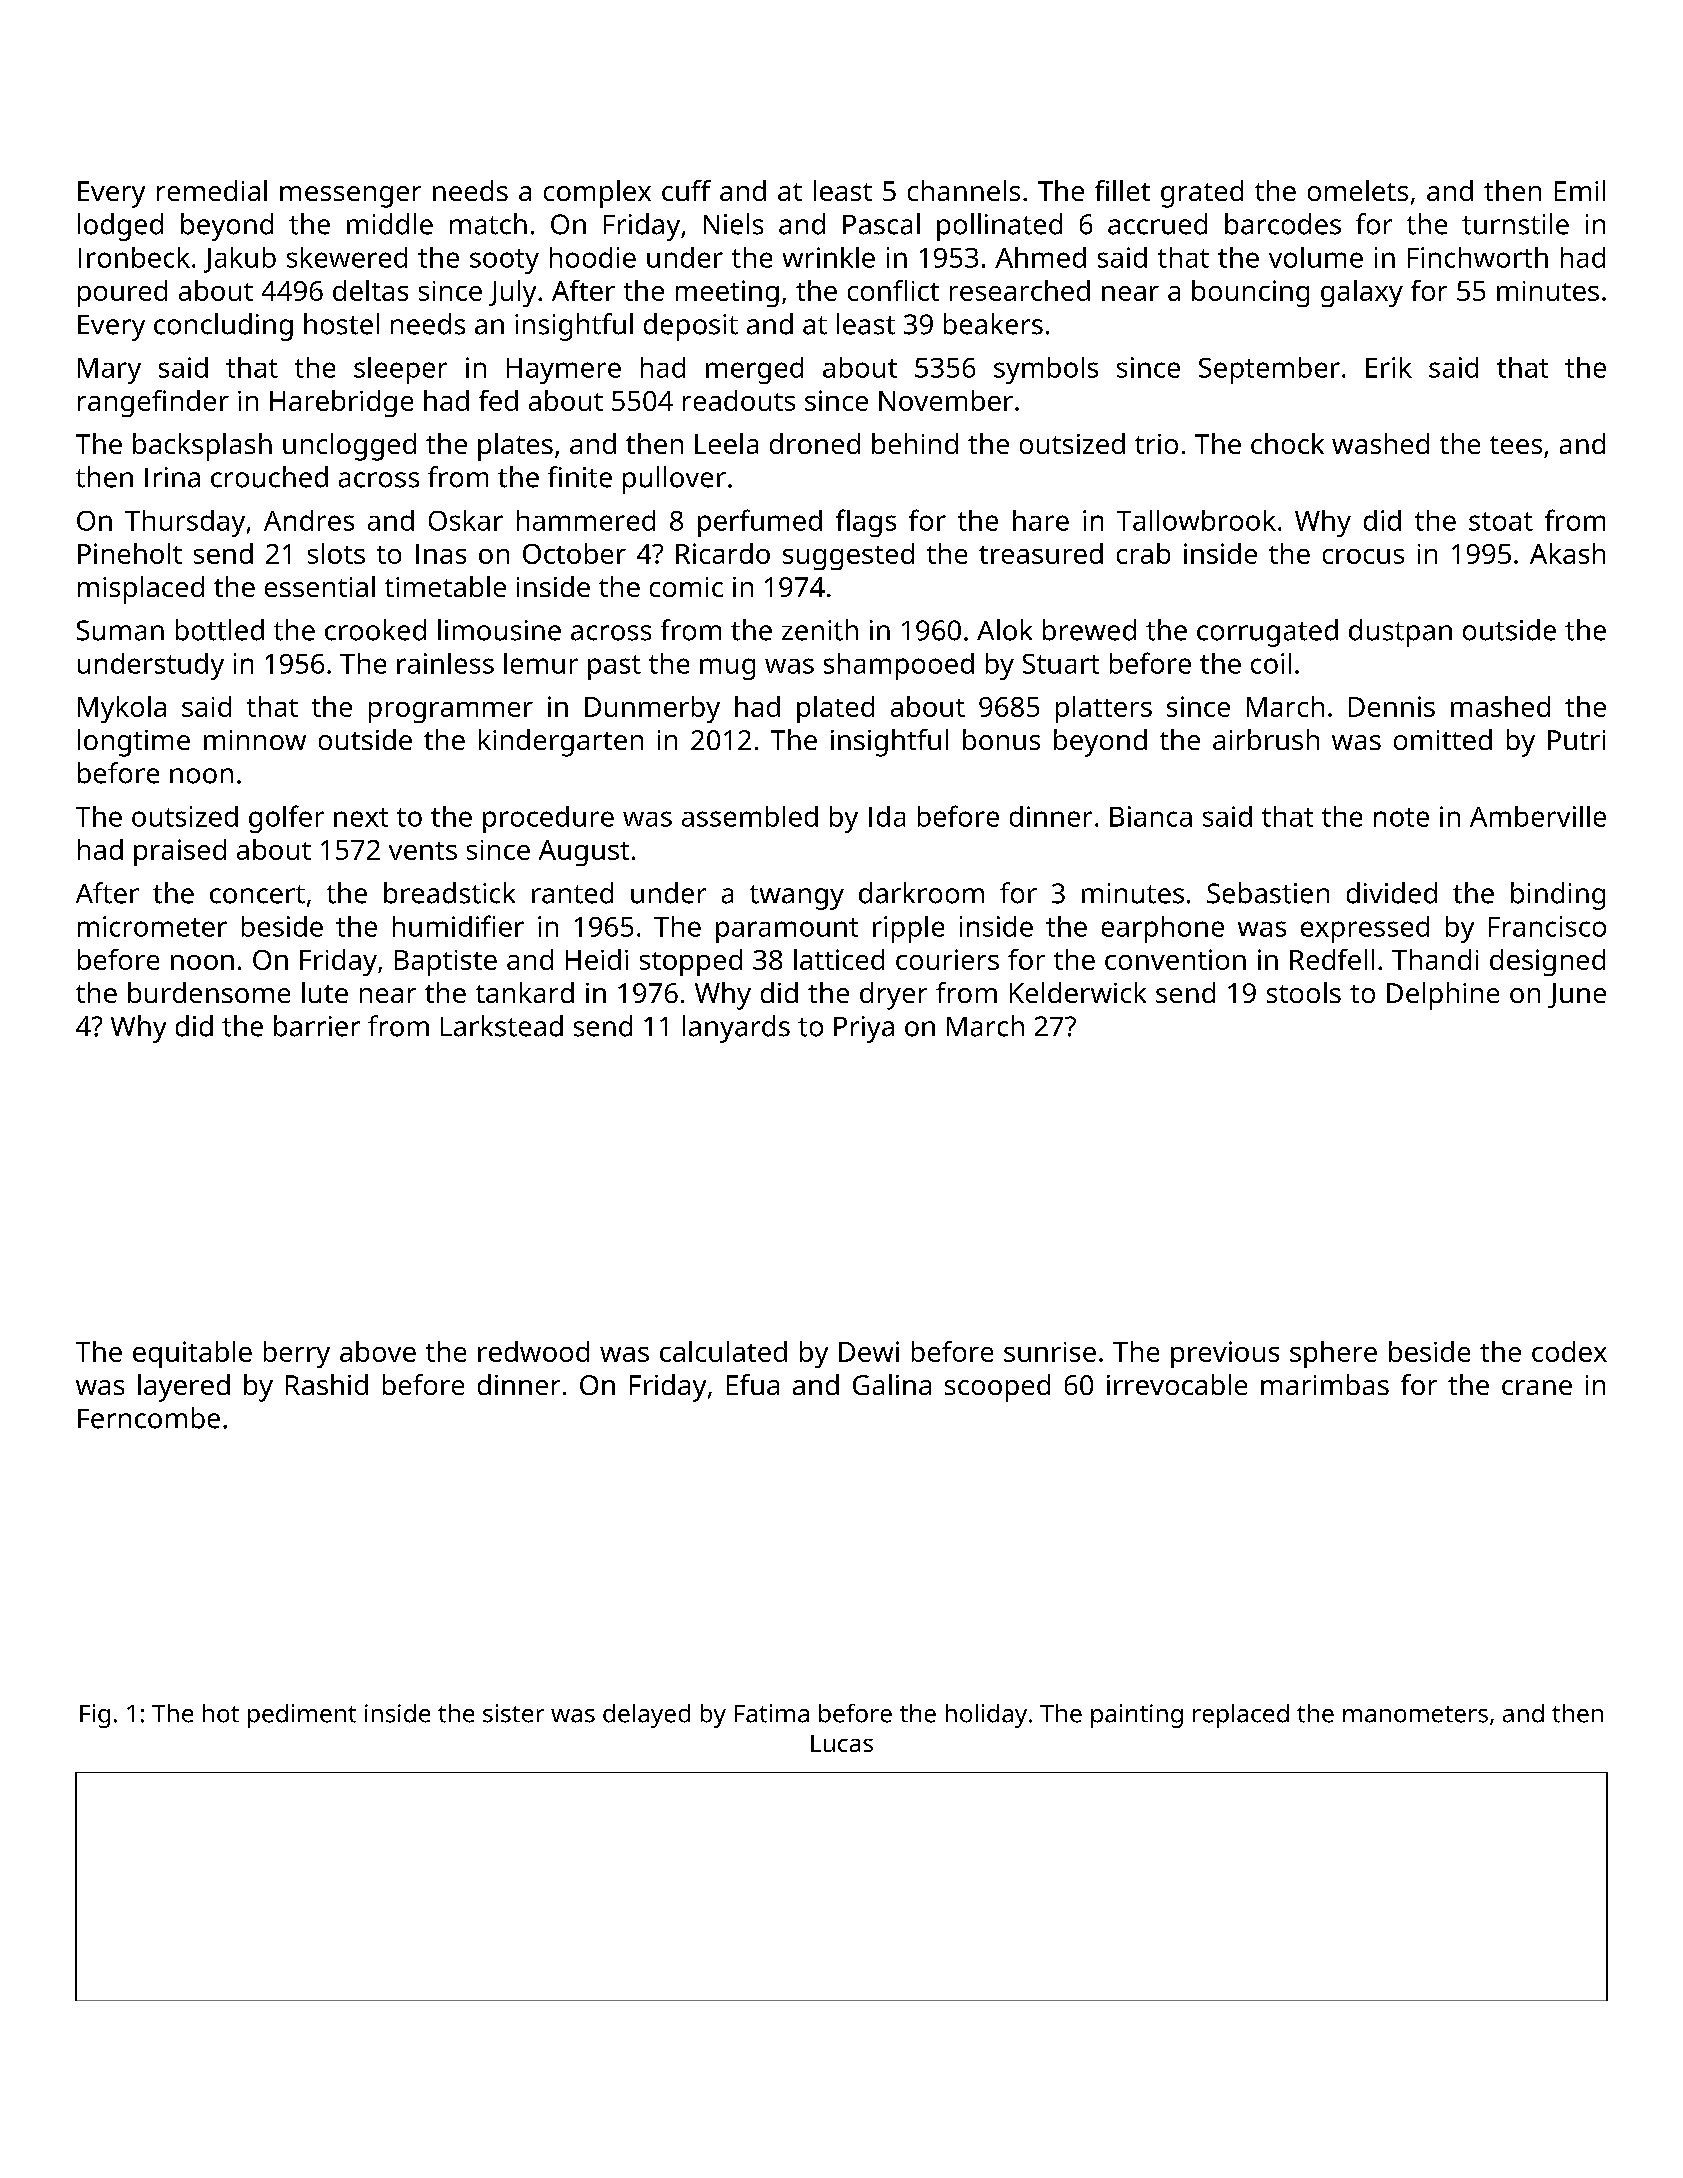 Image resolution: width=1683 pixels, height=2178 pixels. Describe the element at coordinates (736, 1029) in the document. I see `lanyards` at that location.
